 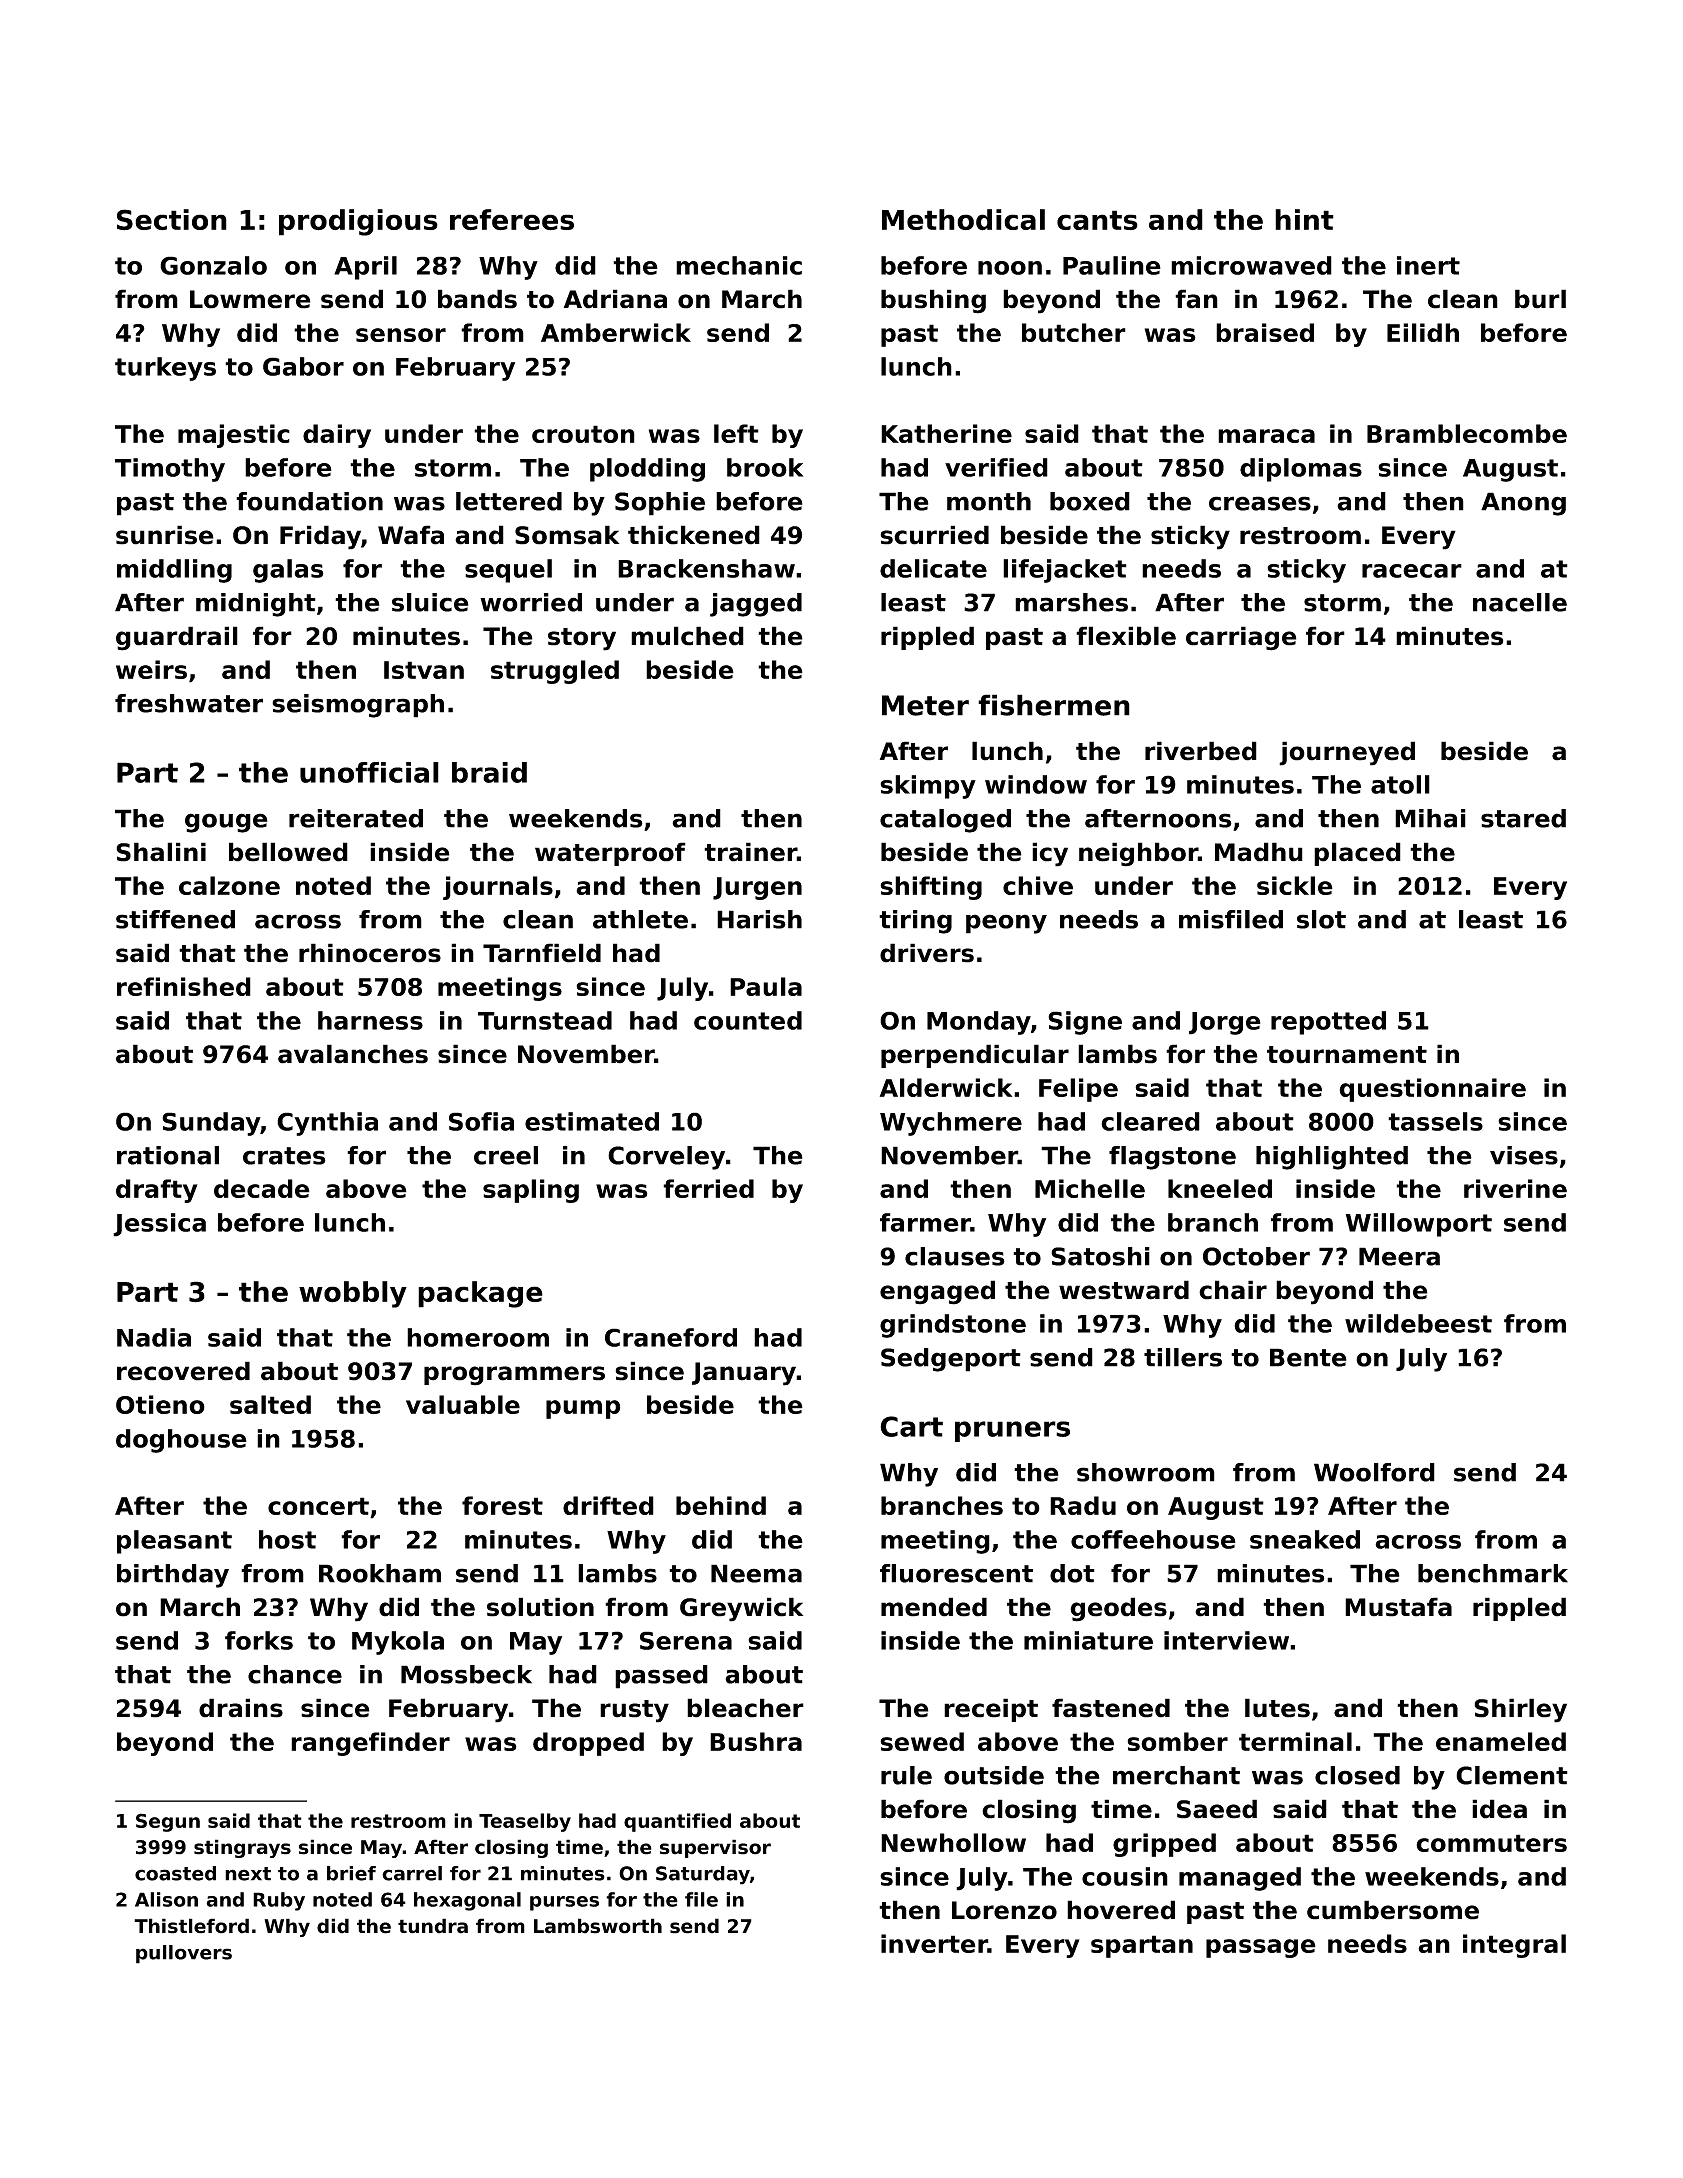 What do you see at coordinates (411, 535) in the document?
I see `Wafa` at bounding box center [411, 535].
